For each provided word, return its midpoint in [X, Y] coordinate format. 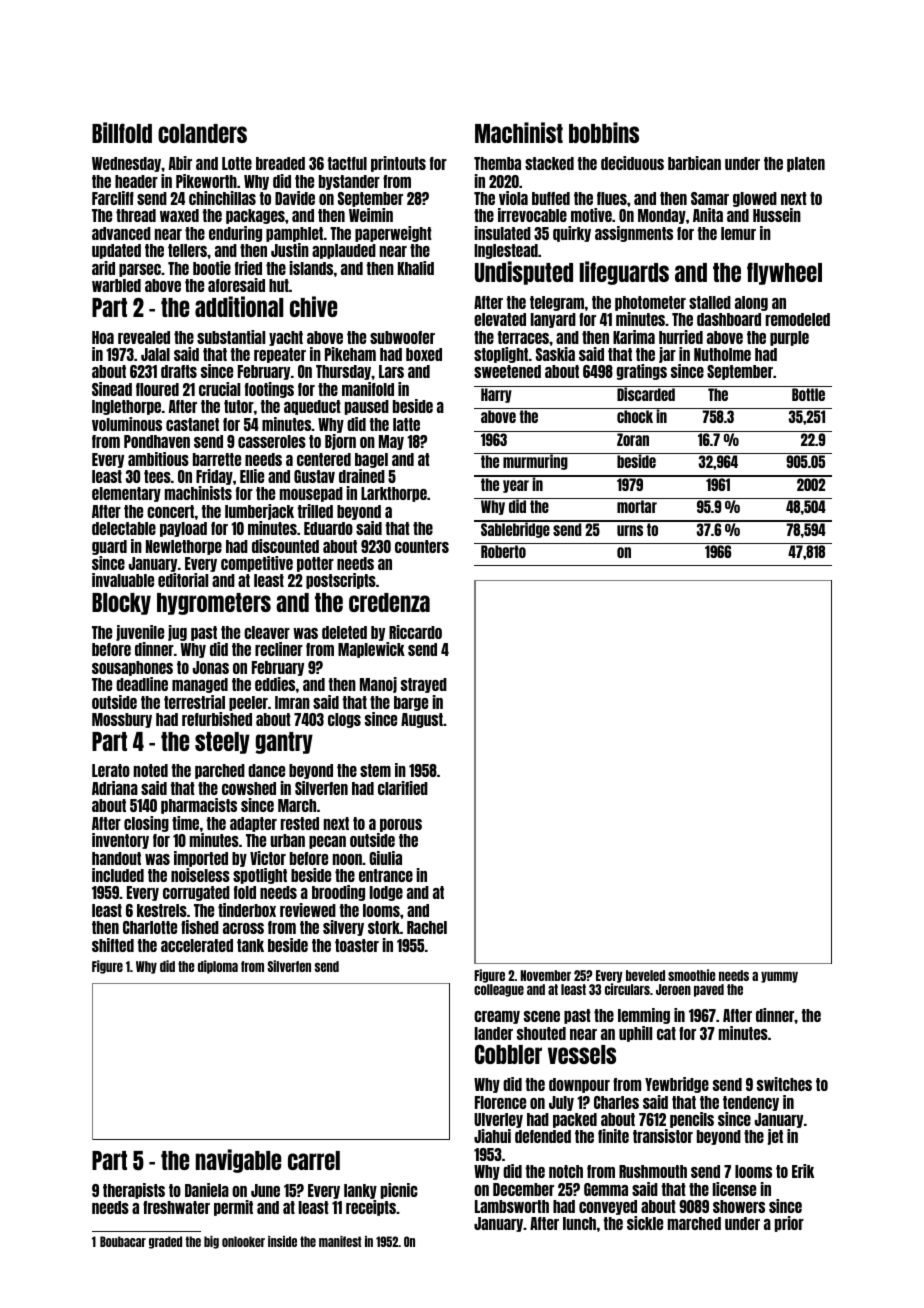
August [422, 720]
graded [165, 1242]
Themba [497, 163]
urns [630, 530]
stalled [710, 302]
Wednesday [127, 164]
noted [151, 770]
